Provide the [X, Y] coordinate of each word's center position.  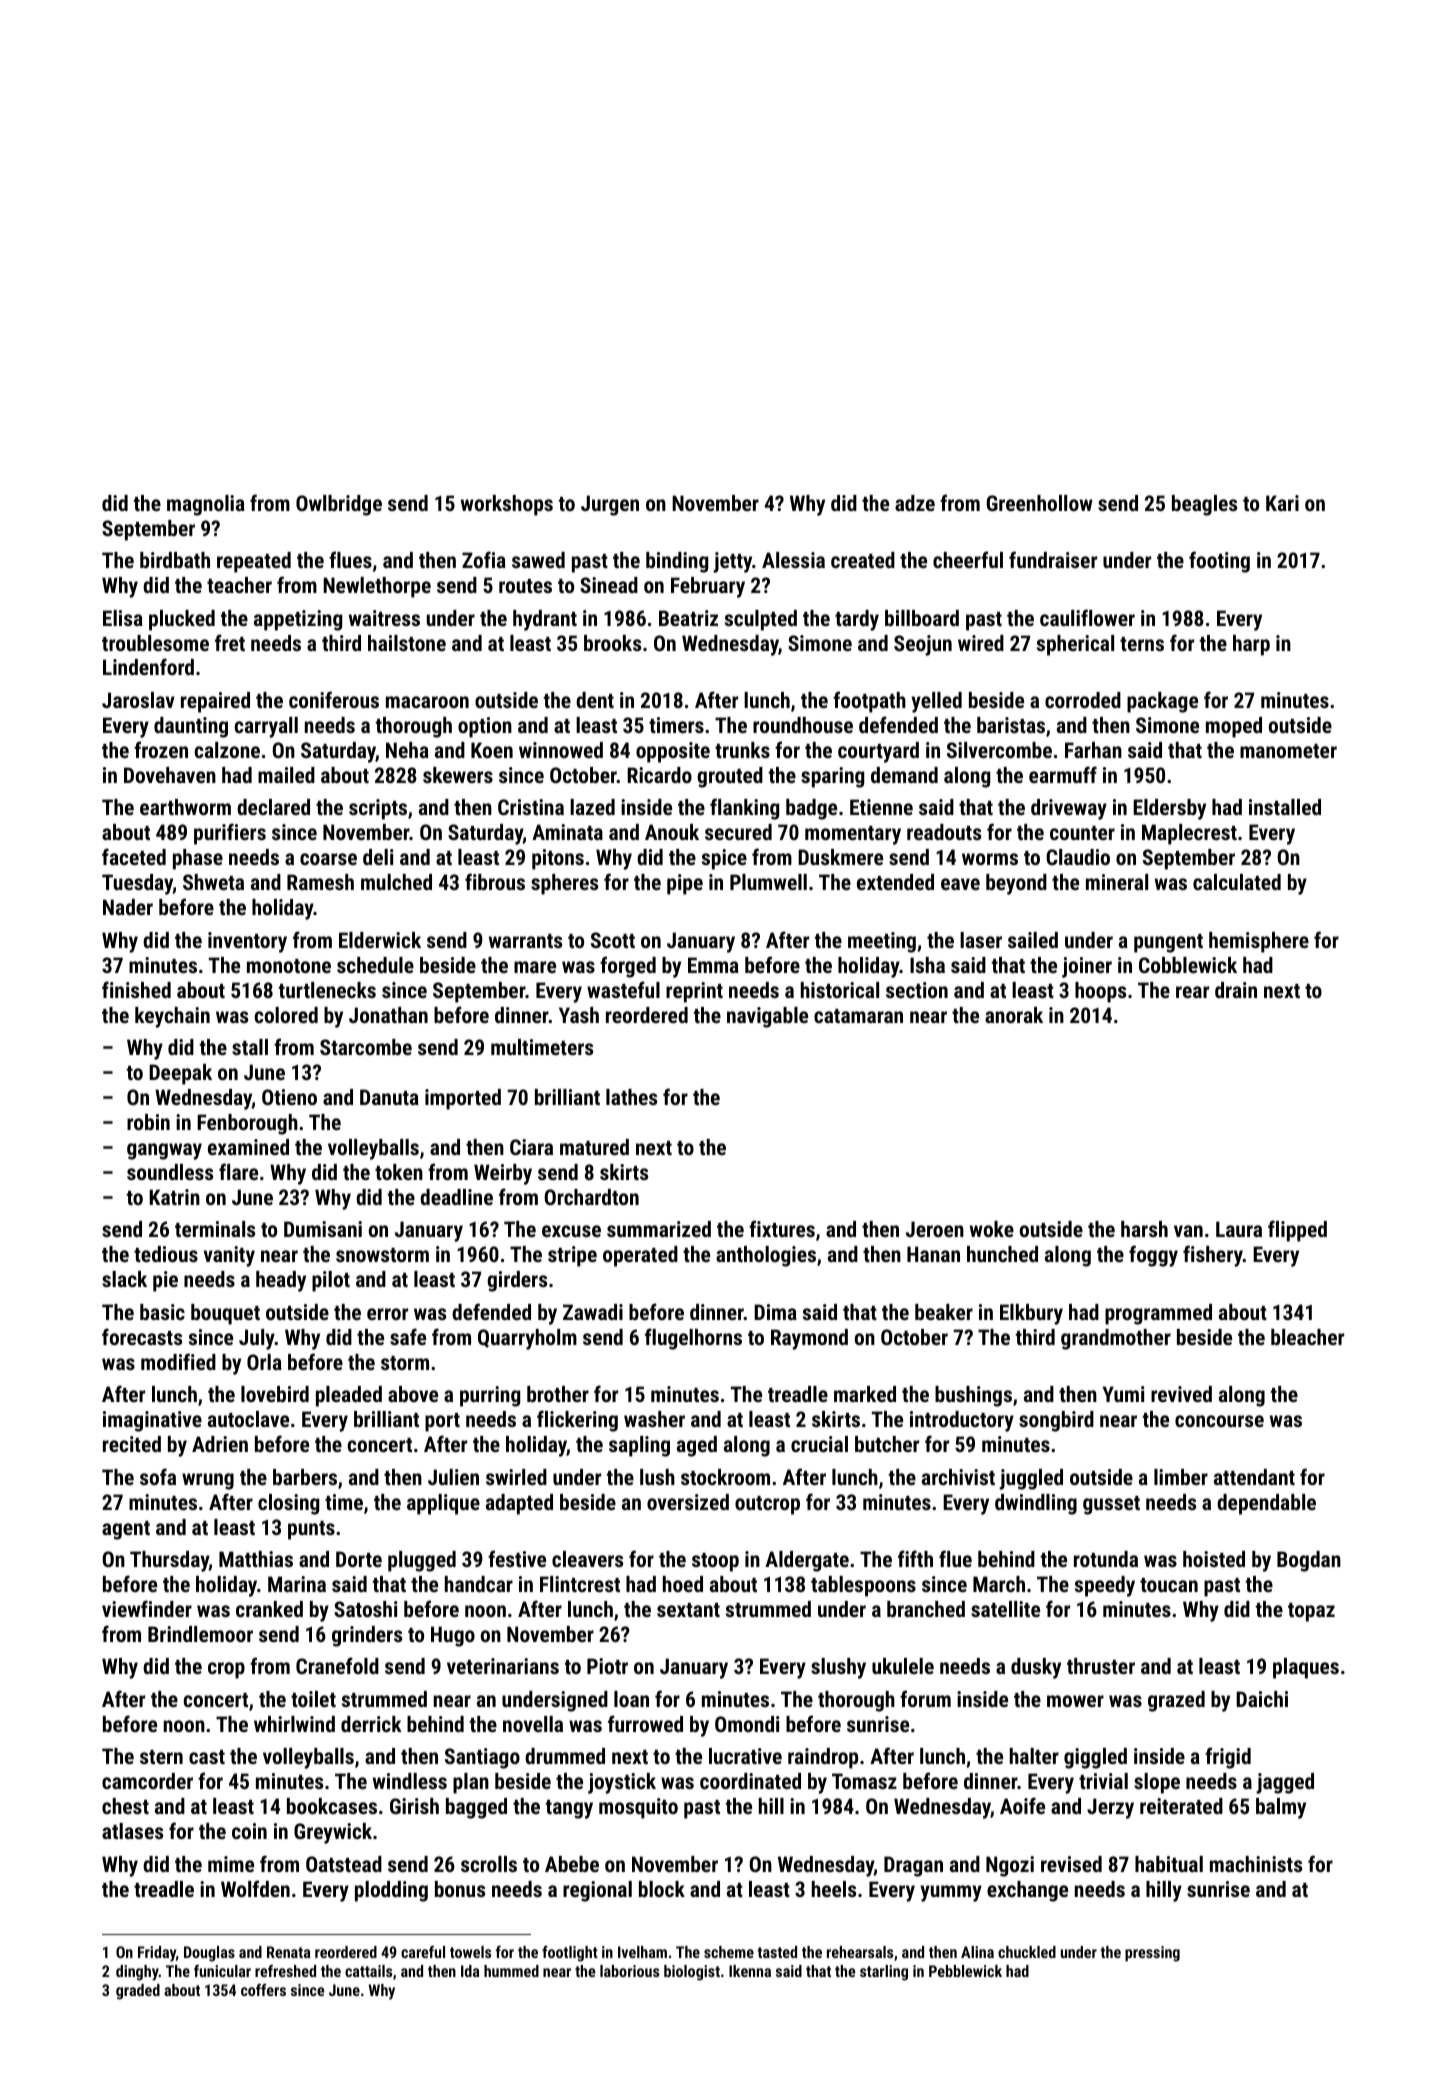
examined [248, 1147]
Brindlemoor [200, 1634]
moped [1234, 727]
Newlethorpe [377, 587]
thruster [1101, 1666]
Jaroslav [138, 700]
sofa [158, 1476]
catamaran [858, 1016]
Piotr [607, 1666]
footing [1219, 562]
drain [1236, 990]
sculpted [761, 620]
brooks [612, 643]
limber [1181, 1477]
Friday [157, 1954]
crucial [819, 1444]
